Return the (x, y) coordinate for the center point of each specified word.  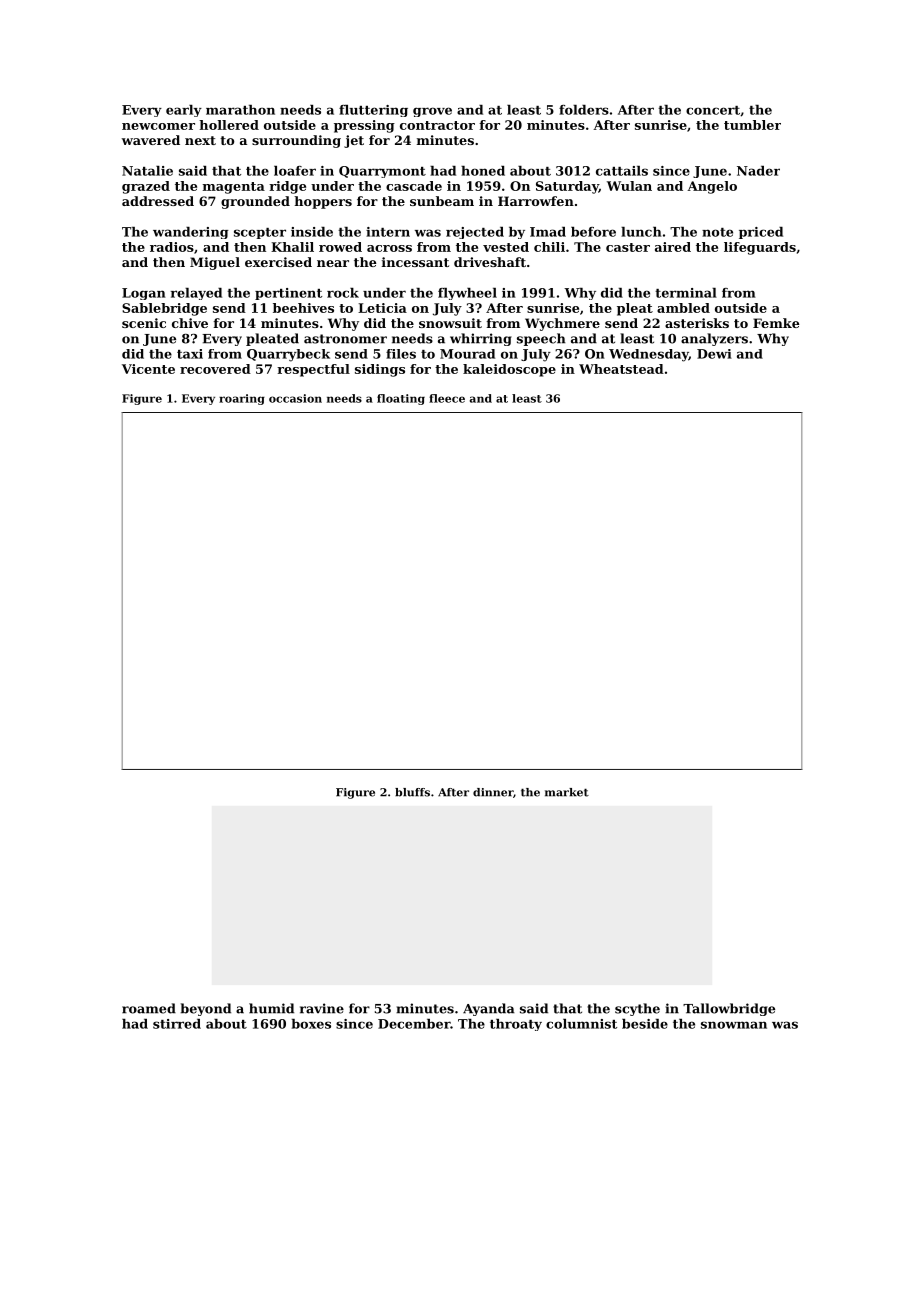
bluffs (412, 792)
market (567, 792)
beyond (206, 1009)
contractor (437, 125)
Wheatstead (621, 369)
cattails (622, 171)
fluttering (373, 111)
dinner (493, 792)
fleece (447, 398)
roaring (242, 399)
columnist (581, 1024)
